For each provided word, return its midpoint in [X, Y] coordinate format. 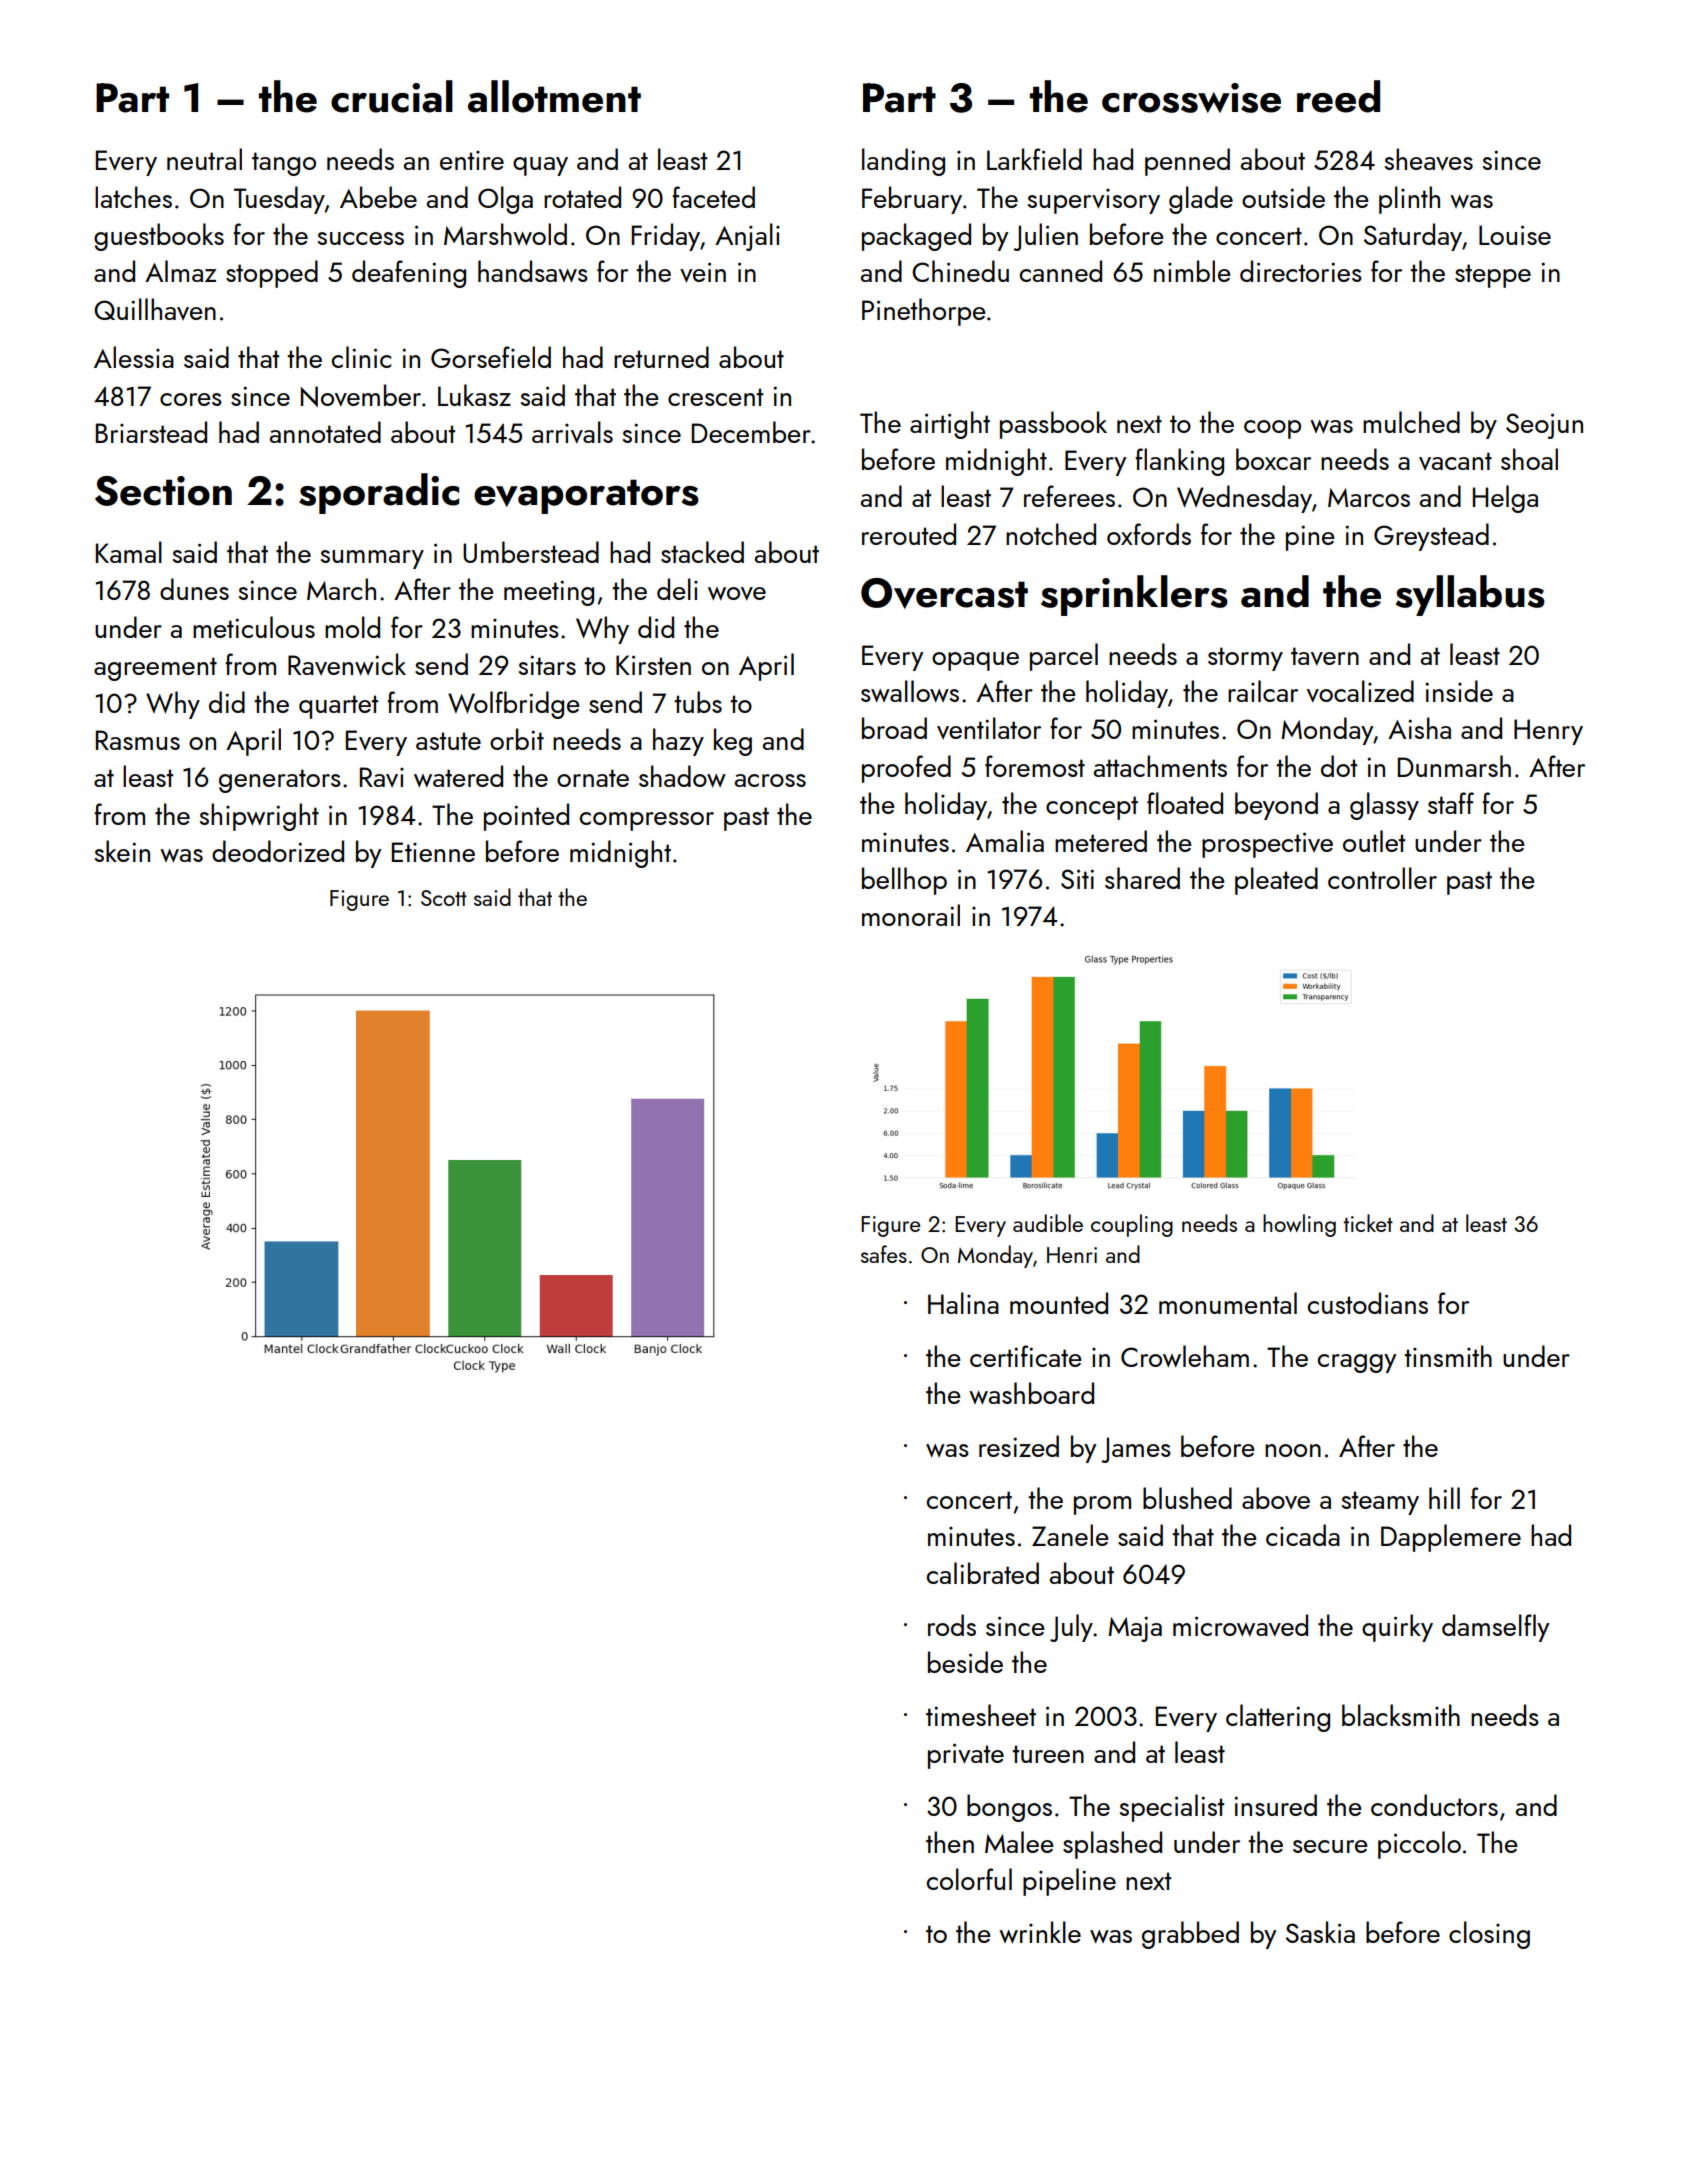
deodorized [278, 851]
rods [952, 1625]
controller [1382, 878]
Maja [1135, 1629]
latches [133, 197]
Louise [1515, 235]
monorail [911, 915]
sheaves [1429, 159]
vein [703, 272]
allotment [554, 96]
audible [1048, 1223]
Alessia [134, 357]
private [966, 1756]
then [950, 1842]
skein [122, 851]
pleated [1276, 881]
